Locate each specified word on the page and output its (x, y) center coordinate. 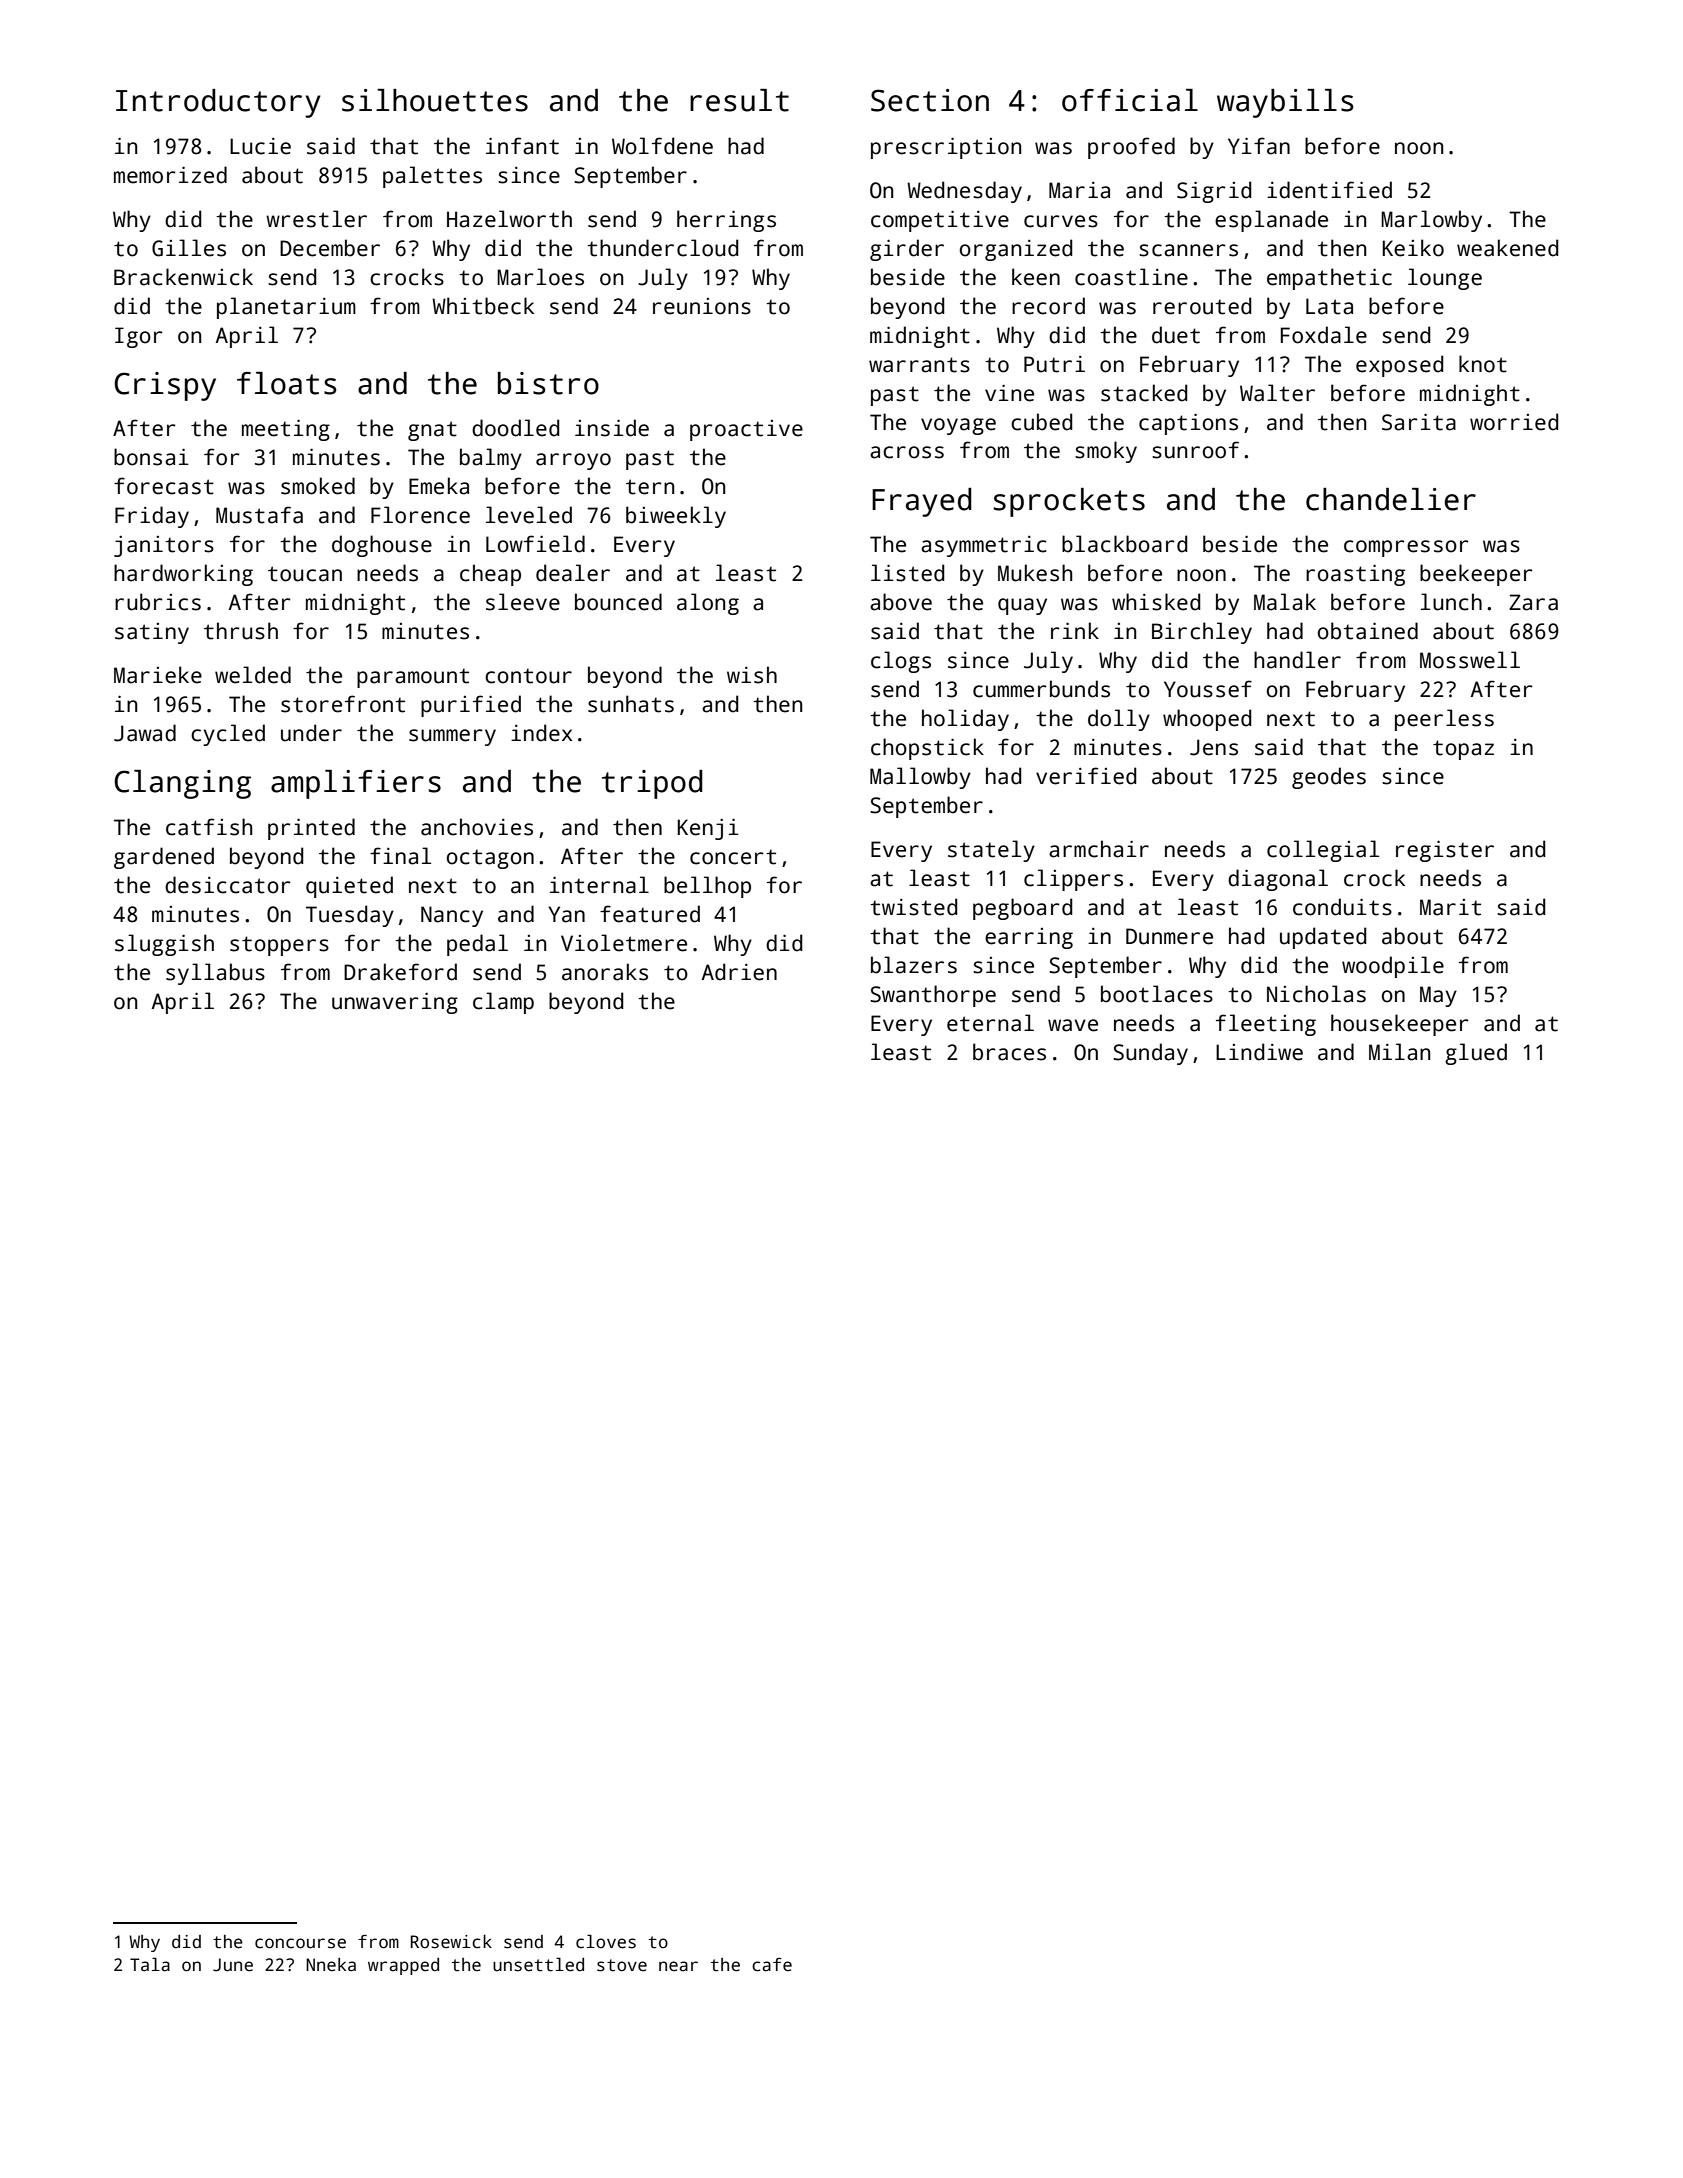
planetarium (286, 308)
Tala (150, 1964)
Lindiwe (1259, 1052)
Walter (1277, 393)
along (708, 604)
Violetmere (624, 943)
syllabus (215, 974)
